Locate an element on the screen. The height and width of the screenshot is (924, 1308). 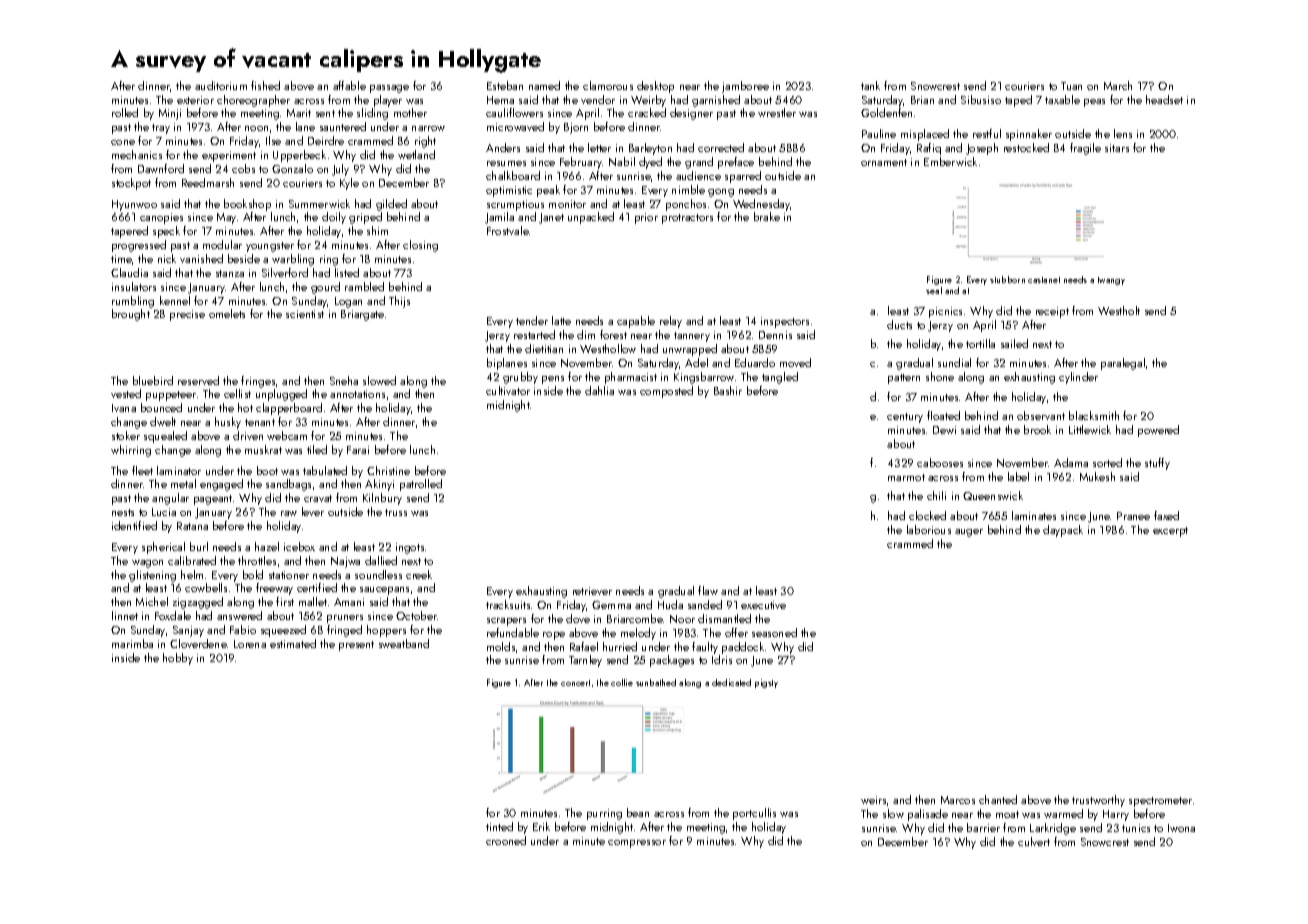
corrected is located at coordinates (721, 147).
